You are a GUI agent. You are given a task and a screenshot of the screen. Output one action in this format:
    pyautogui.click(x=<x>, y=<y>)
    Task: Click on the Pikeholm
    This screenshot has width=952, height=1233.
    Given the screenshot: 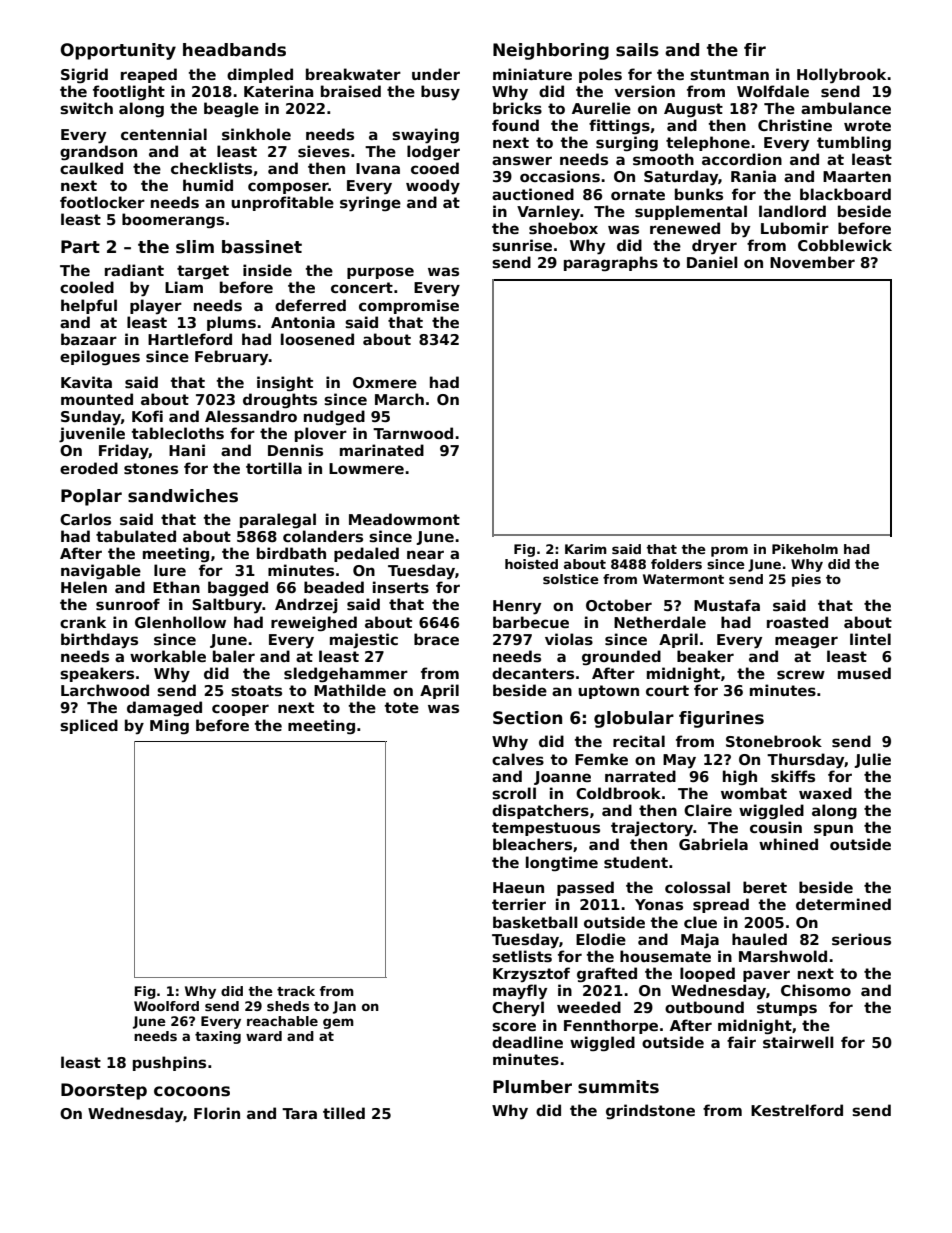 What is the action you would take?
    pyautogui.click(x=805, y=549)
